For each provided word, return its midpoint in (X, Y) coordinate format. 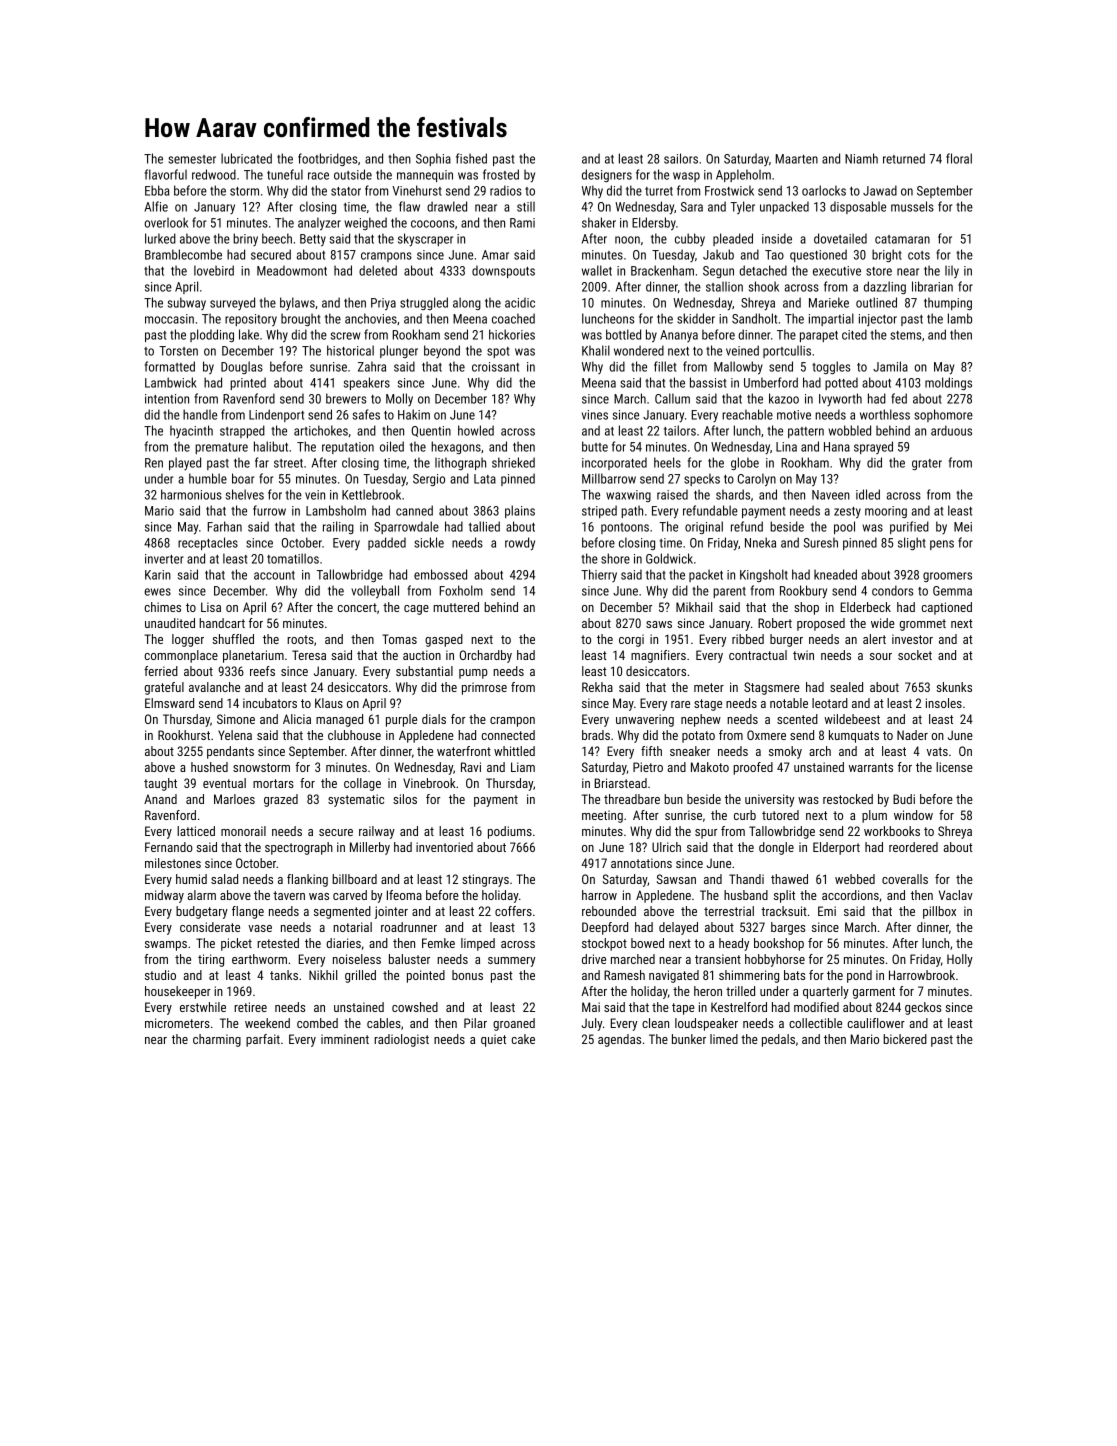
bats (794, 975)
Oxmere (766, 735)
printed (248, 383)
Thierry (599, 575)
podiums (510, 832)
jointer (391, 912)
